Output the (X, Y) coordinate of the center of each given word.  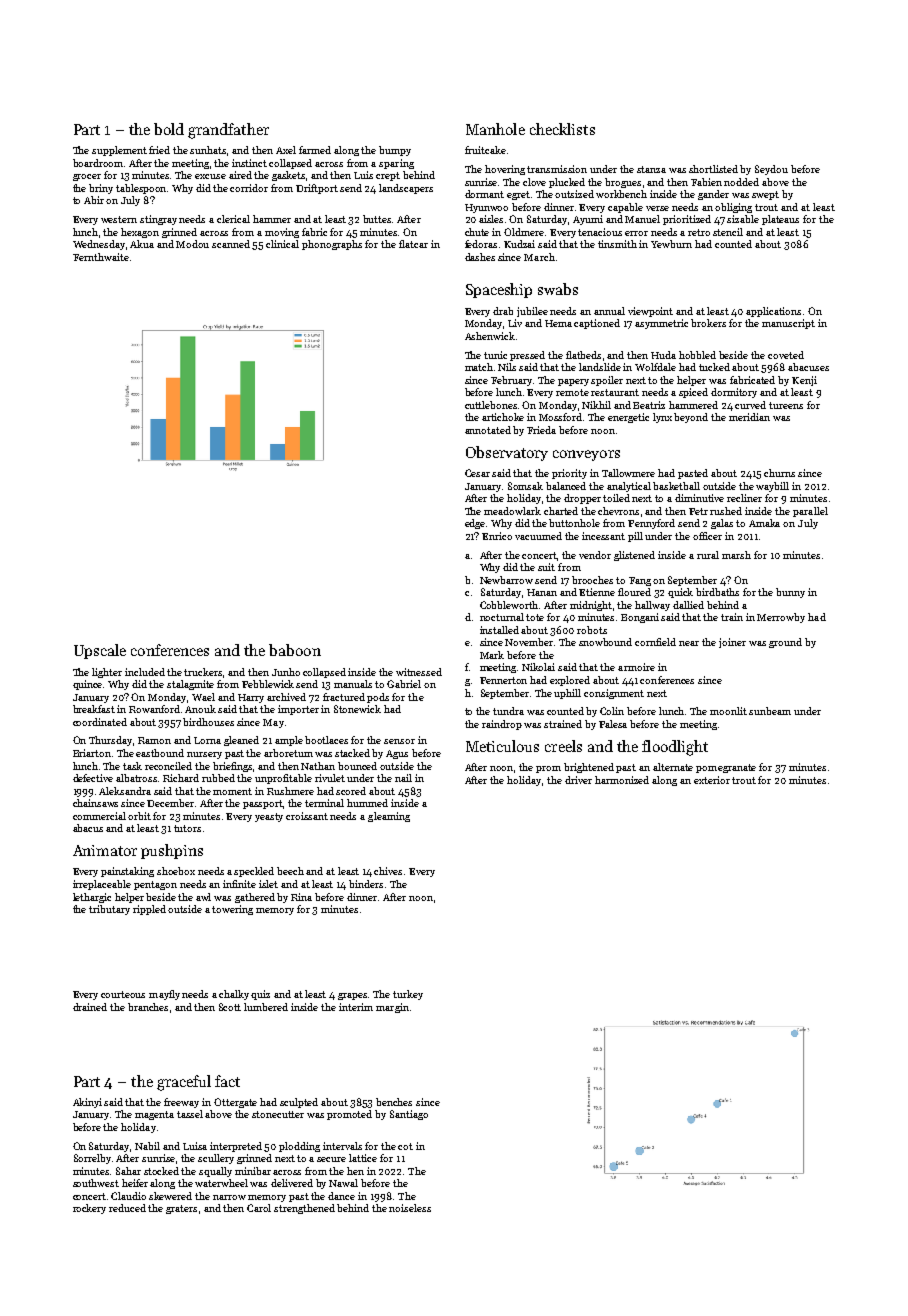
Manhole (495, 129)
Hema (558, 323)
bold (169, 129)
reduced (127, 1208)
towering (232, 910)
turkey (408, 995)
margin (392, 1008)
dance (341, 1196)
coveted (786, 355)
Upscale (100, 651)
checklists (562, 129)
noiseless (410, 1208)
